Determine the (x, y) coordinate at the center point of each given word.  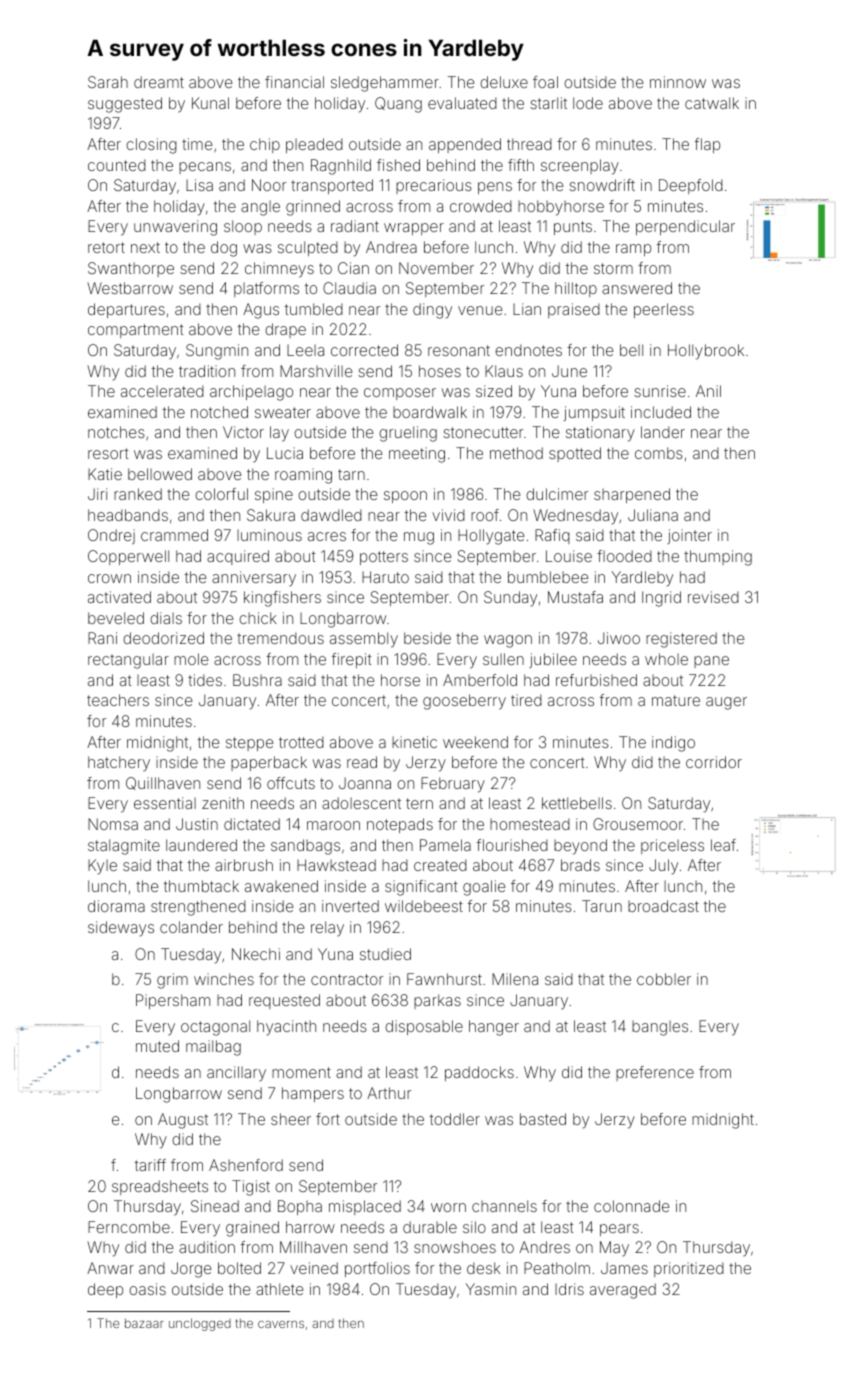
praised (574, 310)
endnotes (528, 350)
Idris (569, 1289)
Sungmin (217, 352)
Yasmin (491, 1289)
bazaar (144, 1323)
